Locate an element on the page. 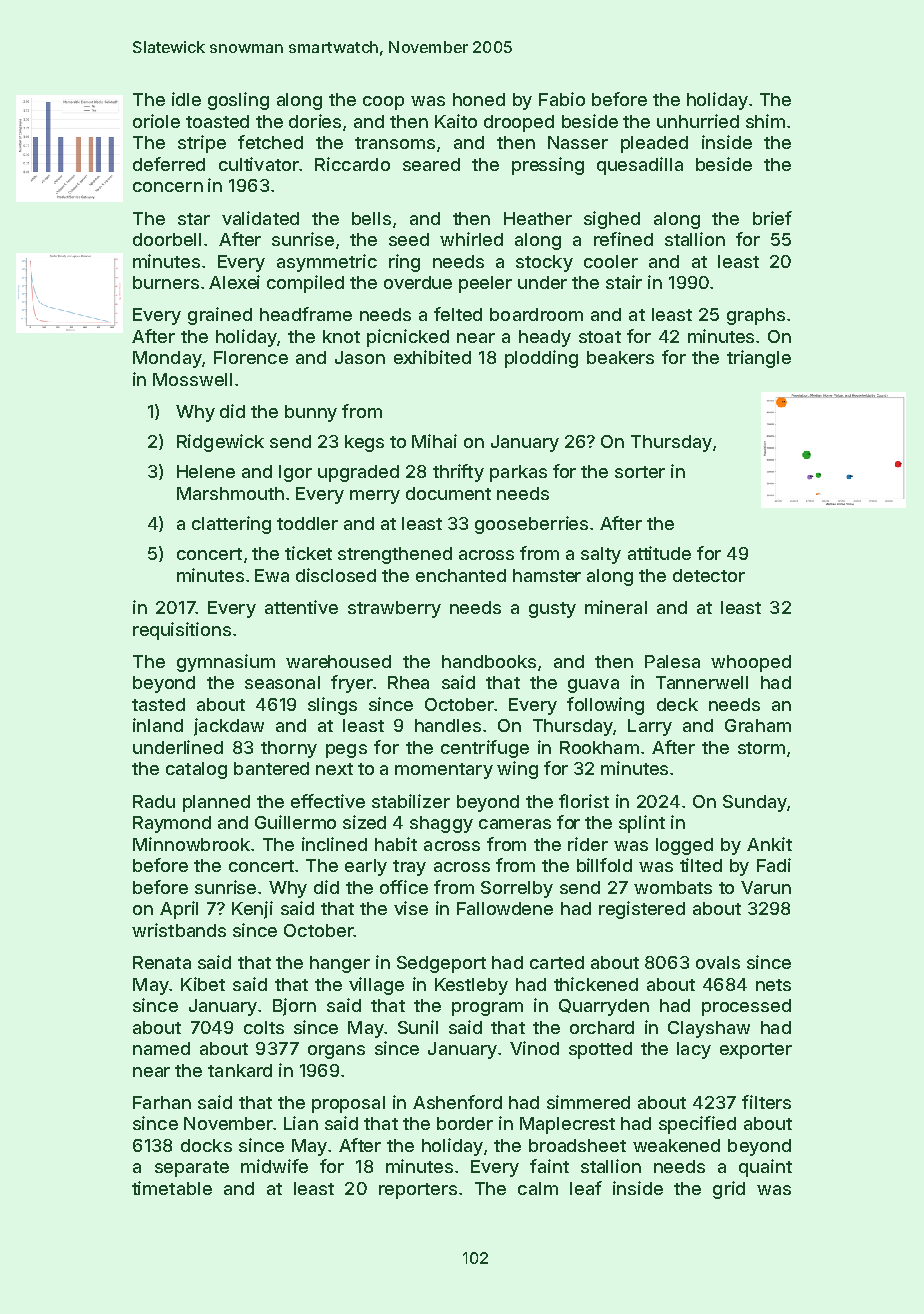  requisitions is located at coordinates (182, 631).
